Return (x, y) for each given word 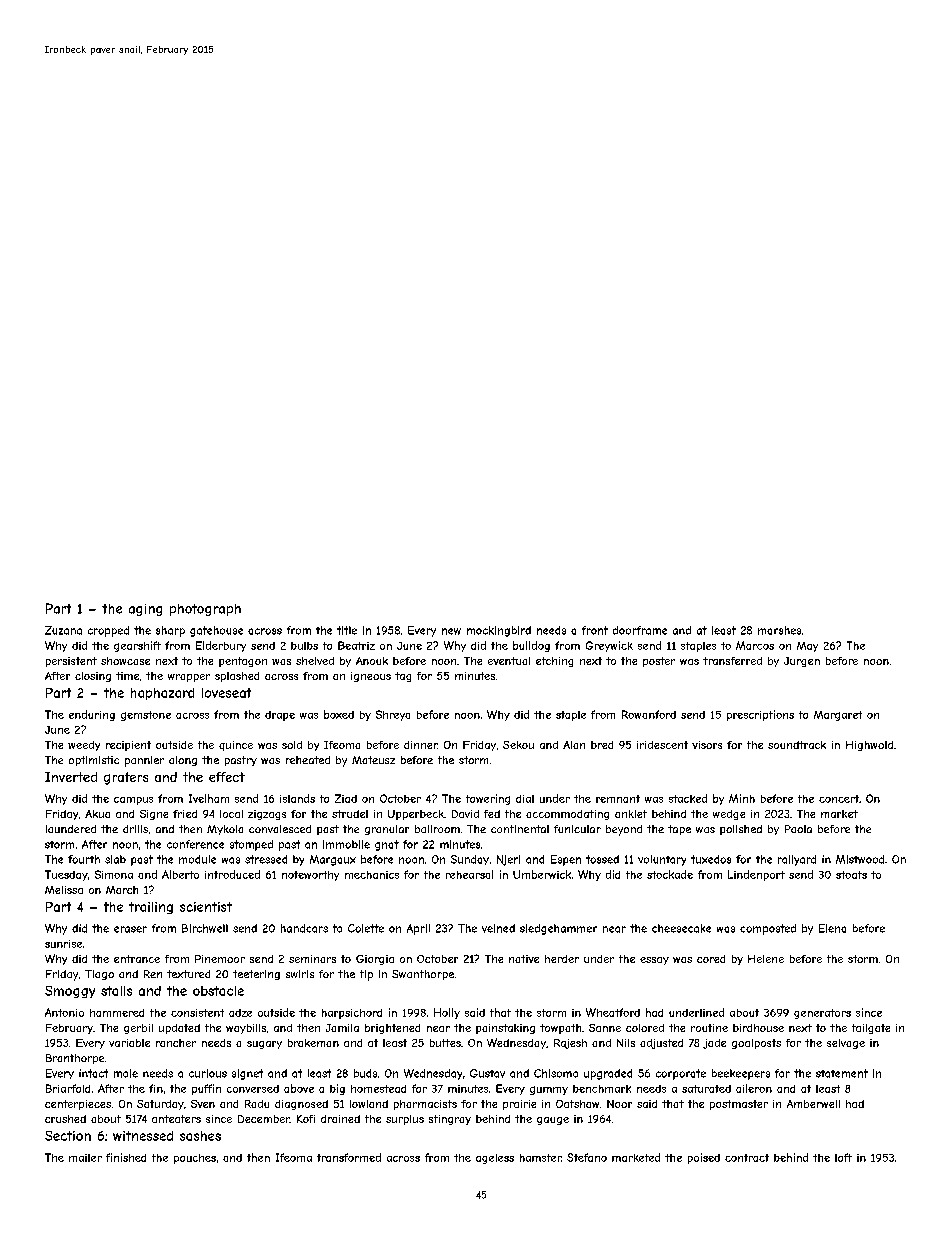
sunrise (63, 944)
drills (135, 829)
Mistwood (860, 859)
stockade (670, 874)
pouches (195, 1159)
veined (498, 928)
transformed (349, 1157)
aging (145, 610)
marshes (779, 630)
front (595, 630)
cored (711, 959)
